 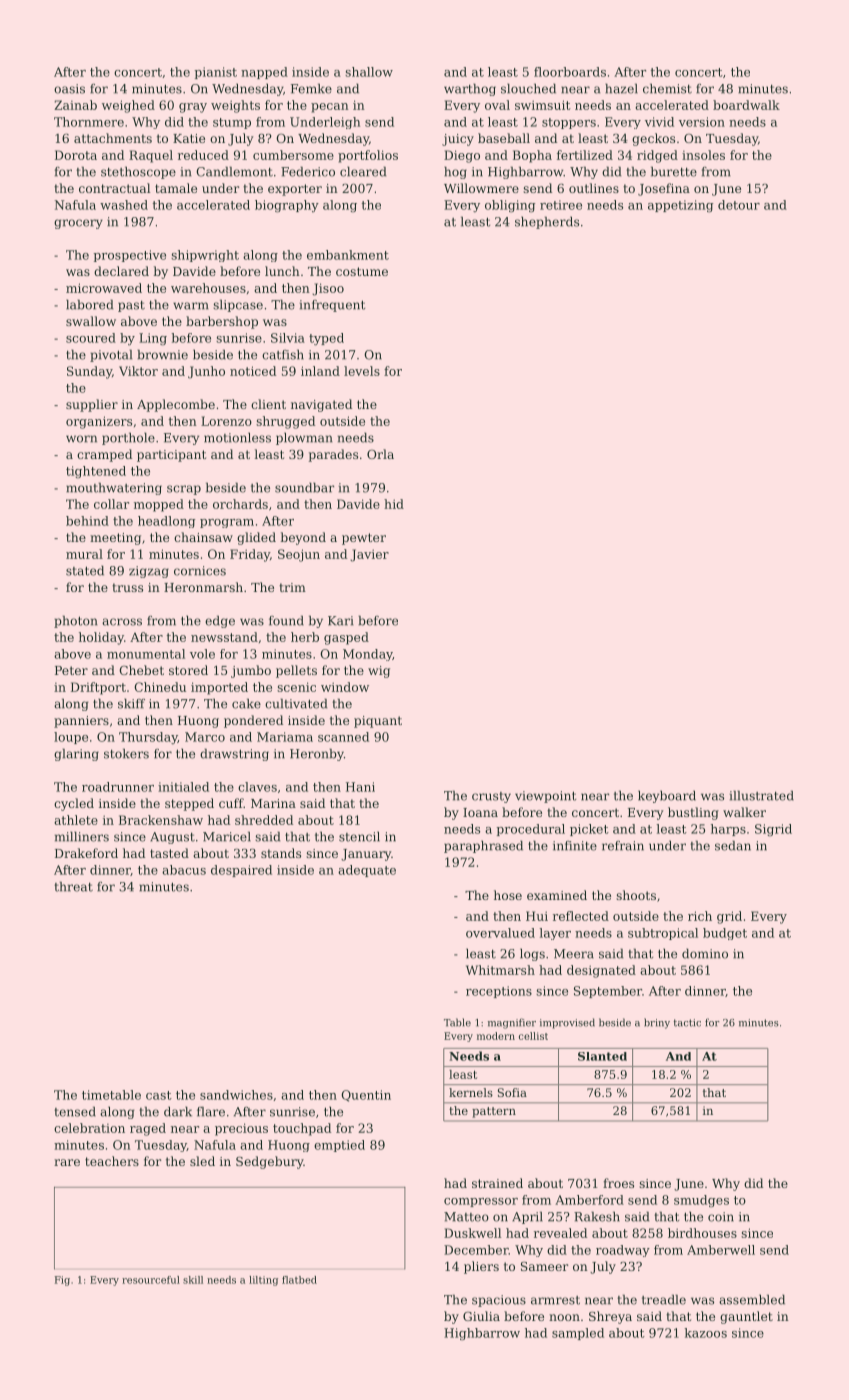 What do you see at coordinates (667, 88) in the image?
I see `chemist` at bounding box center [667, 88].
